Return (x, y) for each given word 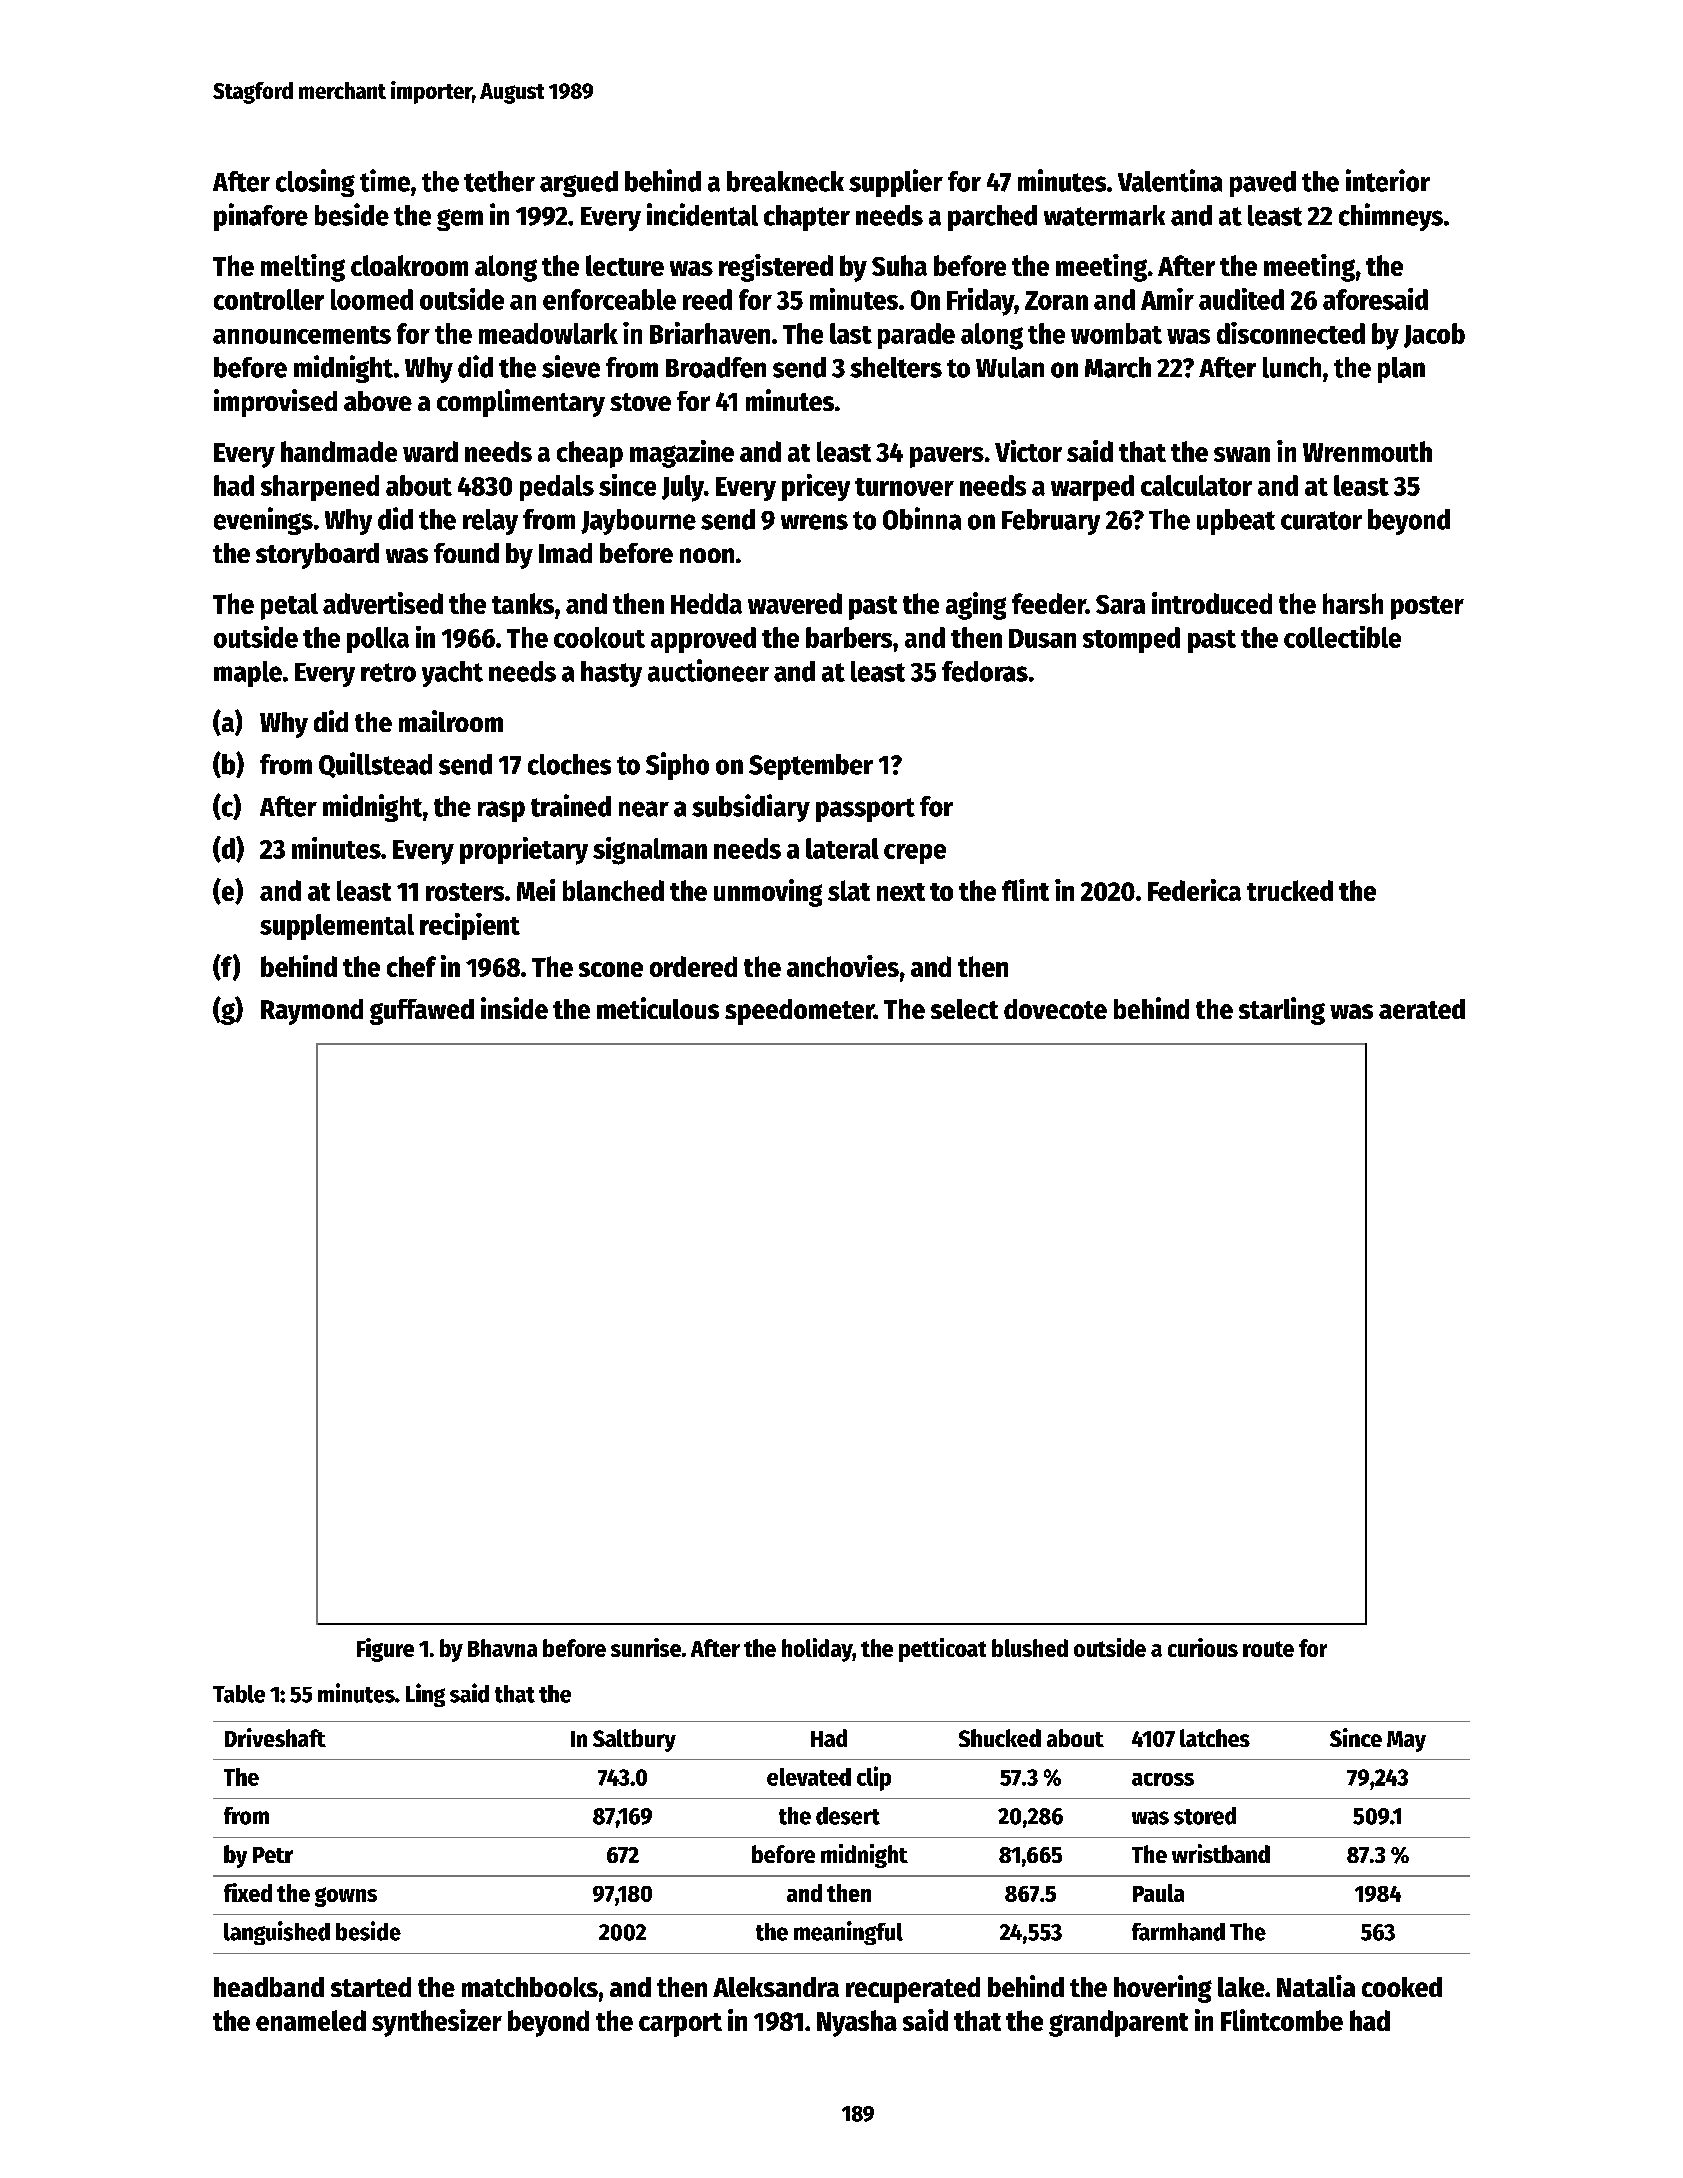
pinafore (261, 217)
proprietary (524, 851)
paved (1263, 184)
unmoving (768, 893)
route (1268, 1649)
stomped (1131, 640)
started (371, 1987)
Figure (385, 1650)
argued (579, 184)
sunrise (646, 1647)
